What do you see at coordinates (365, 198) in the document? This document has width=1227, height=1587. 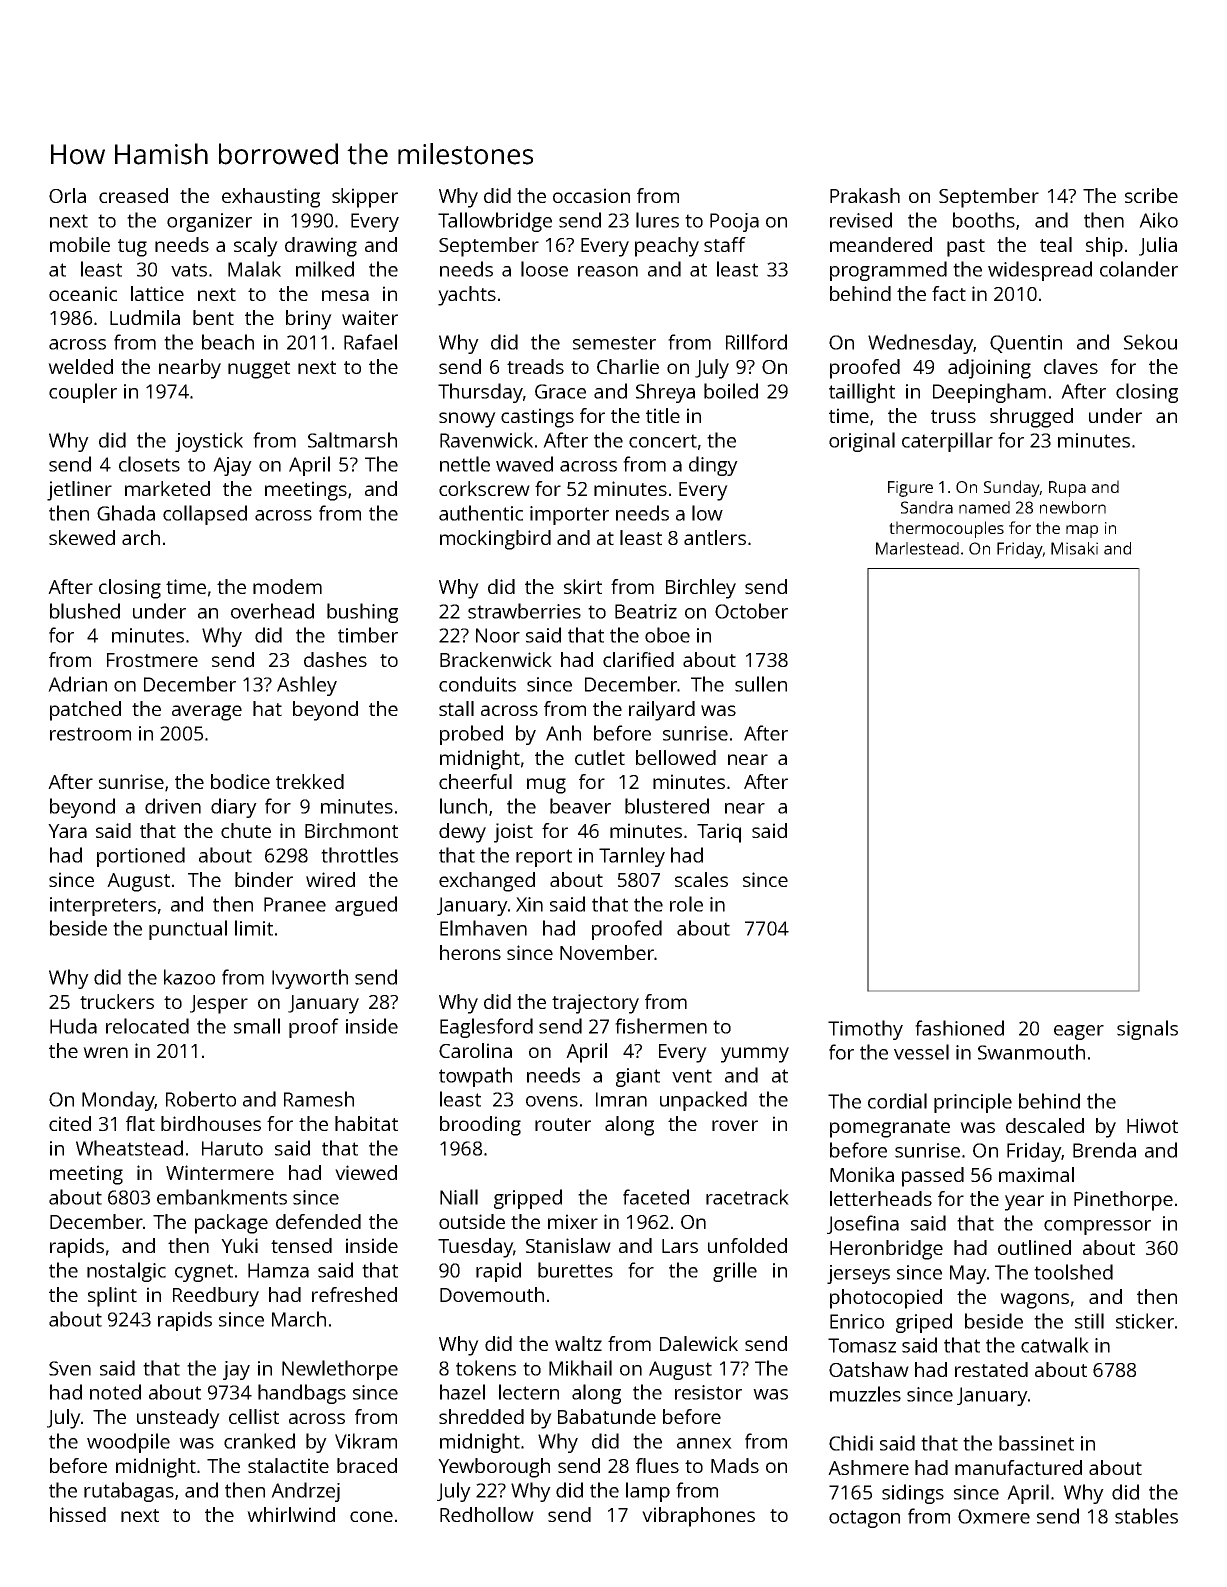 I see `skipper` at bounding box center [365, 198].
